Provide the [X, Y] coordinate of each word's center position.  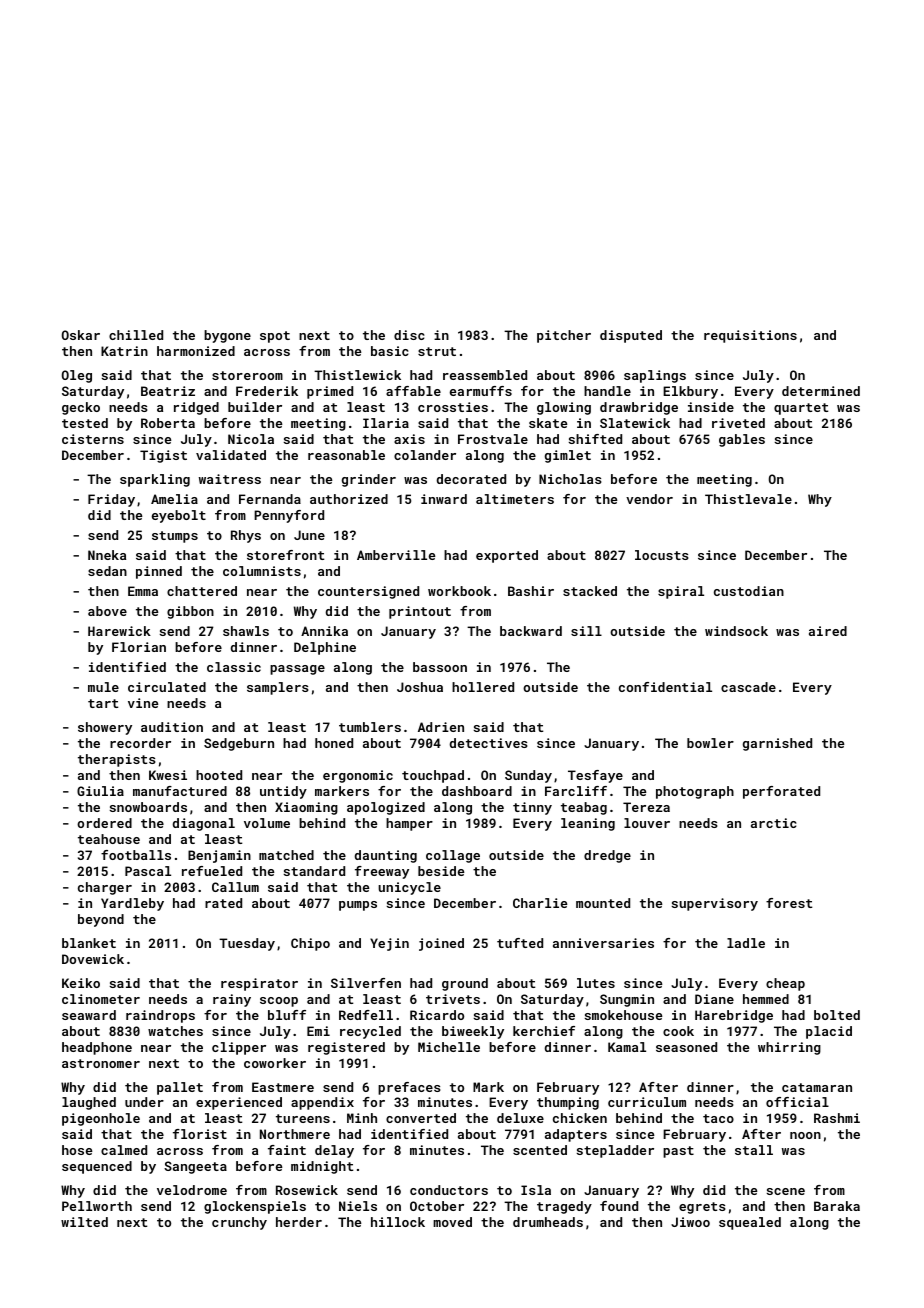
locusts [662, 555]
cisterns [93, 439]
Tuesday [247, 944]
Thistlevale [748, 499]
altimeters [515, 499]
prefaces [409, 1088]
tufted [520, 943]
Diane [714, 999]
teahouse [109, 839]
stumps [175, 537]
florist [200, 1134]
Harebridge [734, 1016]
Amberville [396, 555]
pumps [358, 906]
